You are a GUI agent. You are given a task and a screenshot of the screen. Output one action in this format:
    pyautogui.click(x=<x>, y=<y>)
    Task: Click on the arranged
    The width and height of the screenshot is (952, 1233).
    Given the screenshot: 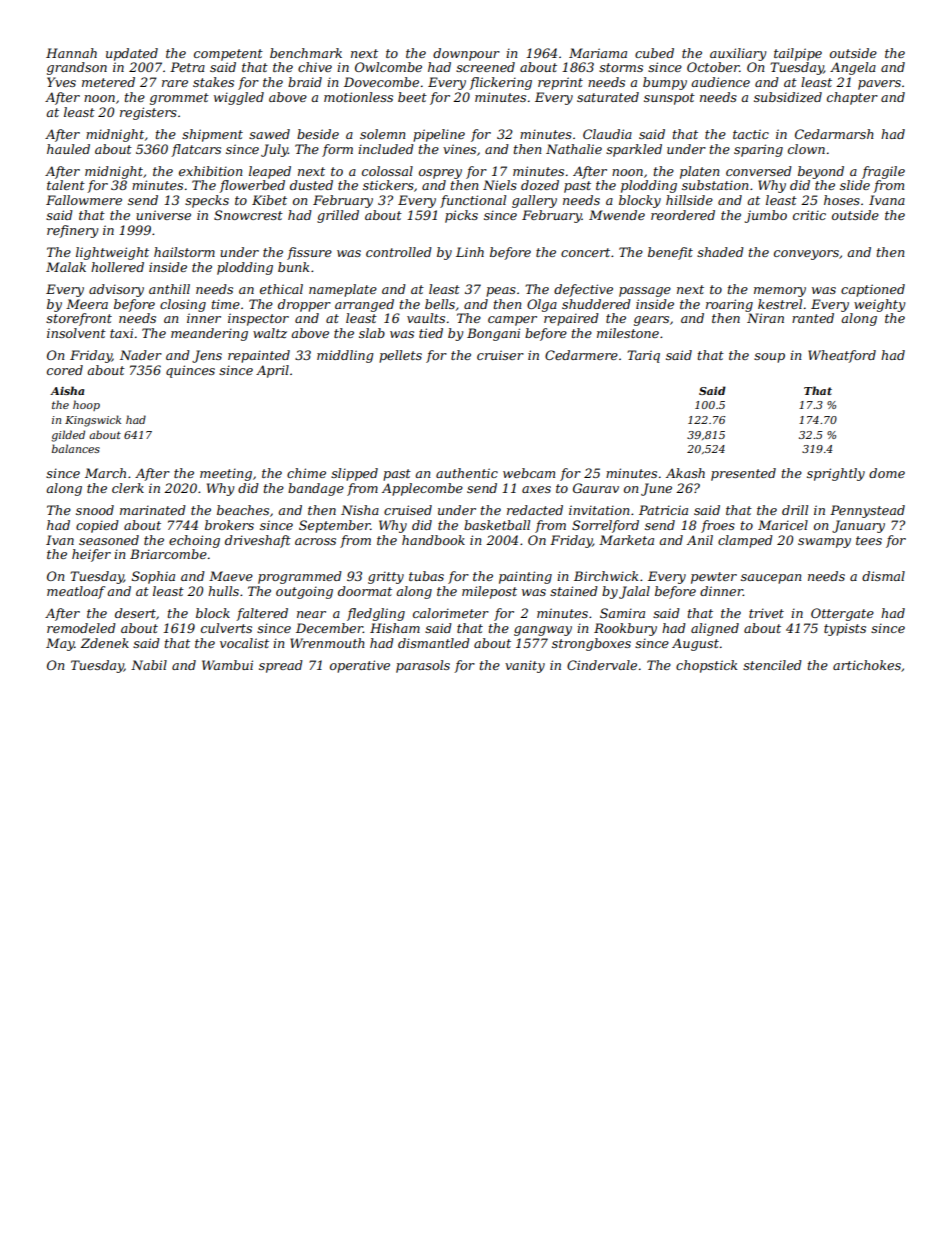 What is the action you would take?
    pyautogui.click(x=364, y=305)
